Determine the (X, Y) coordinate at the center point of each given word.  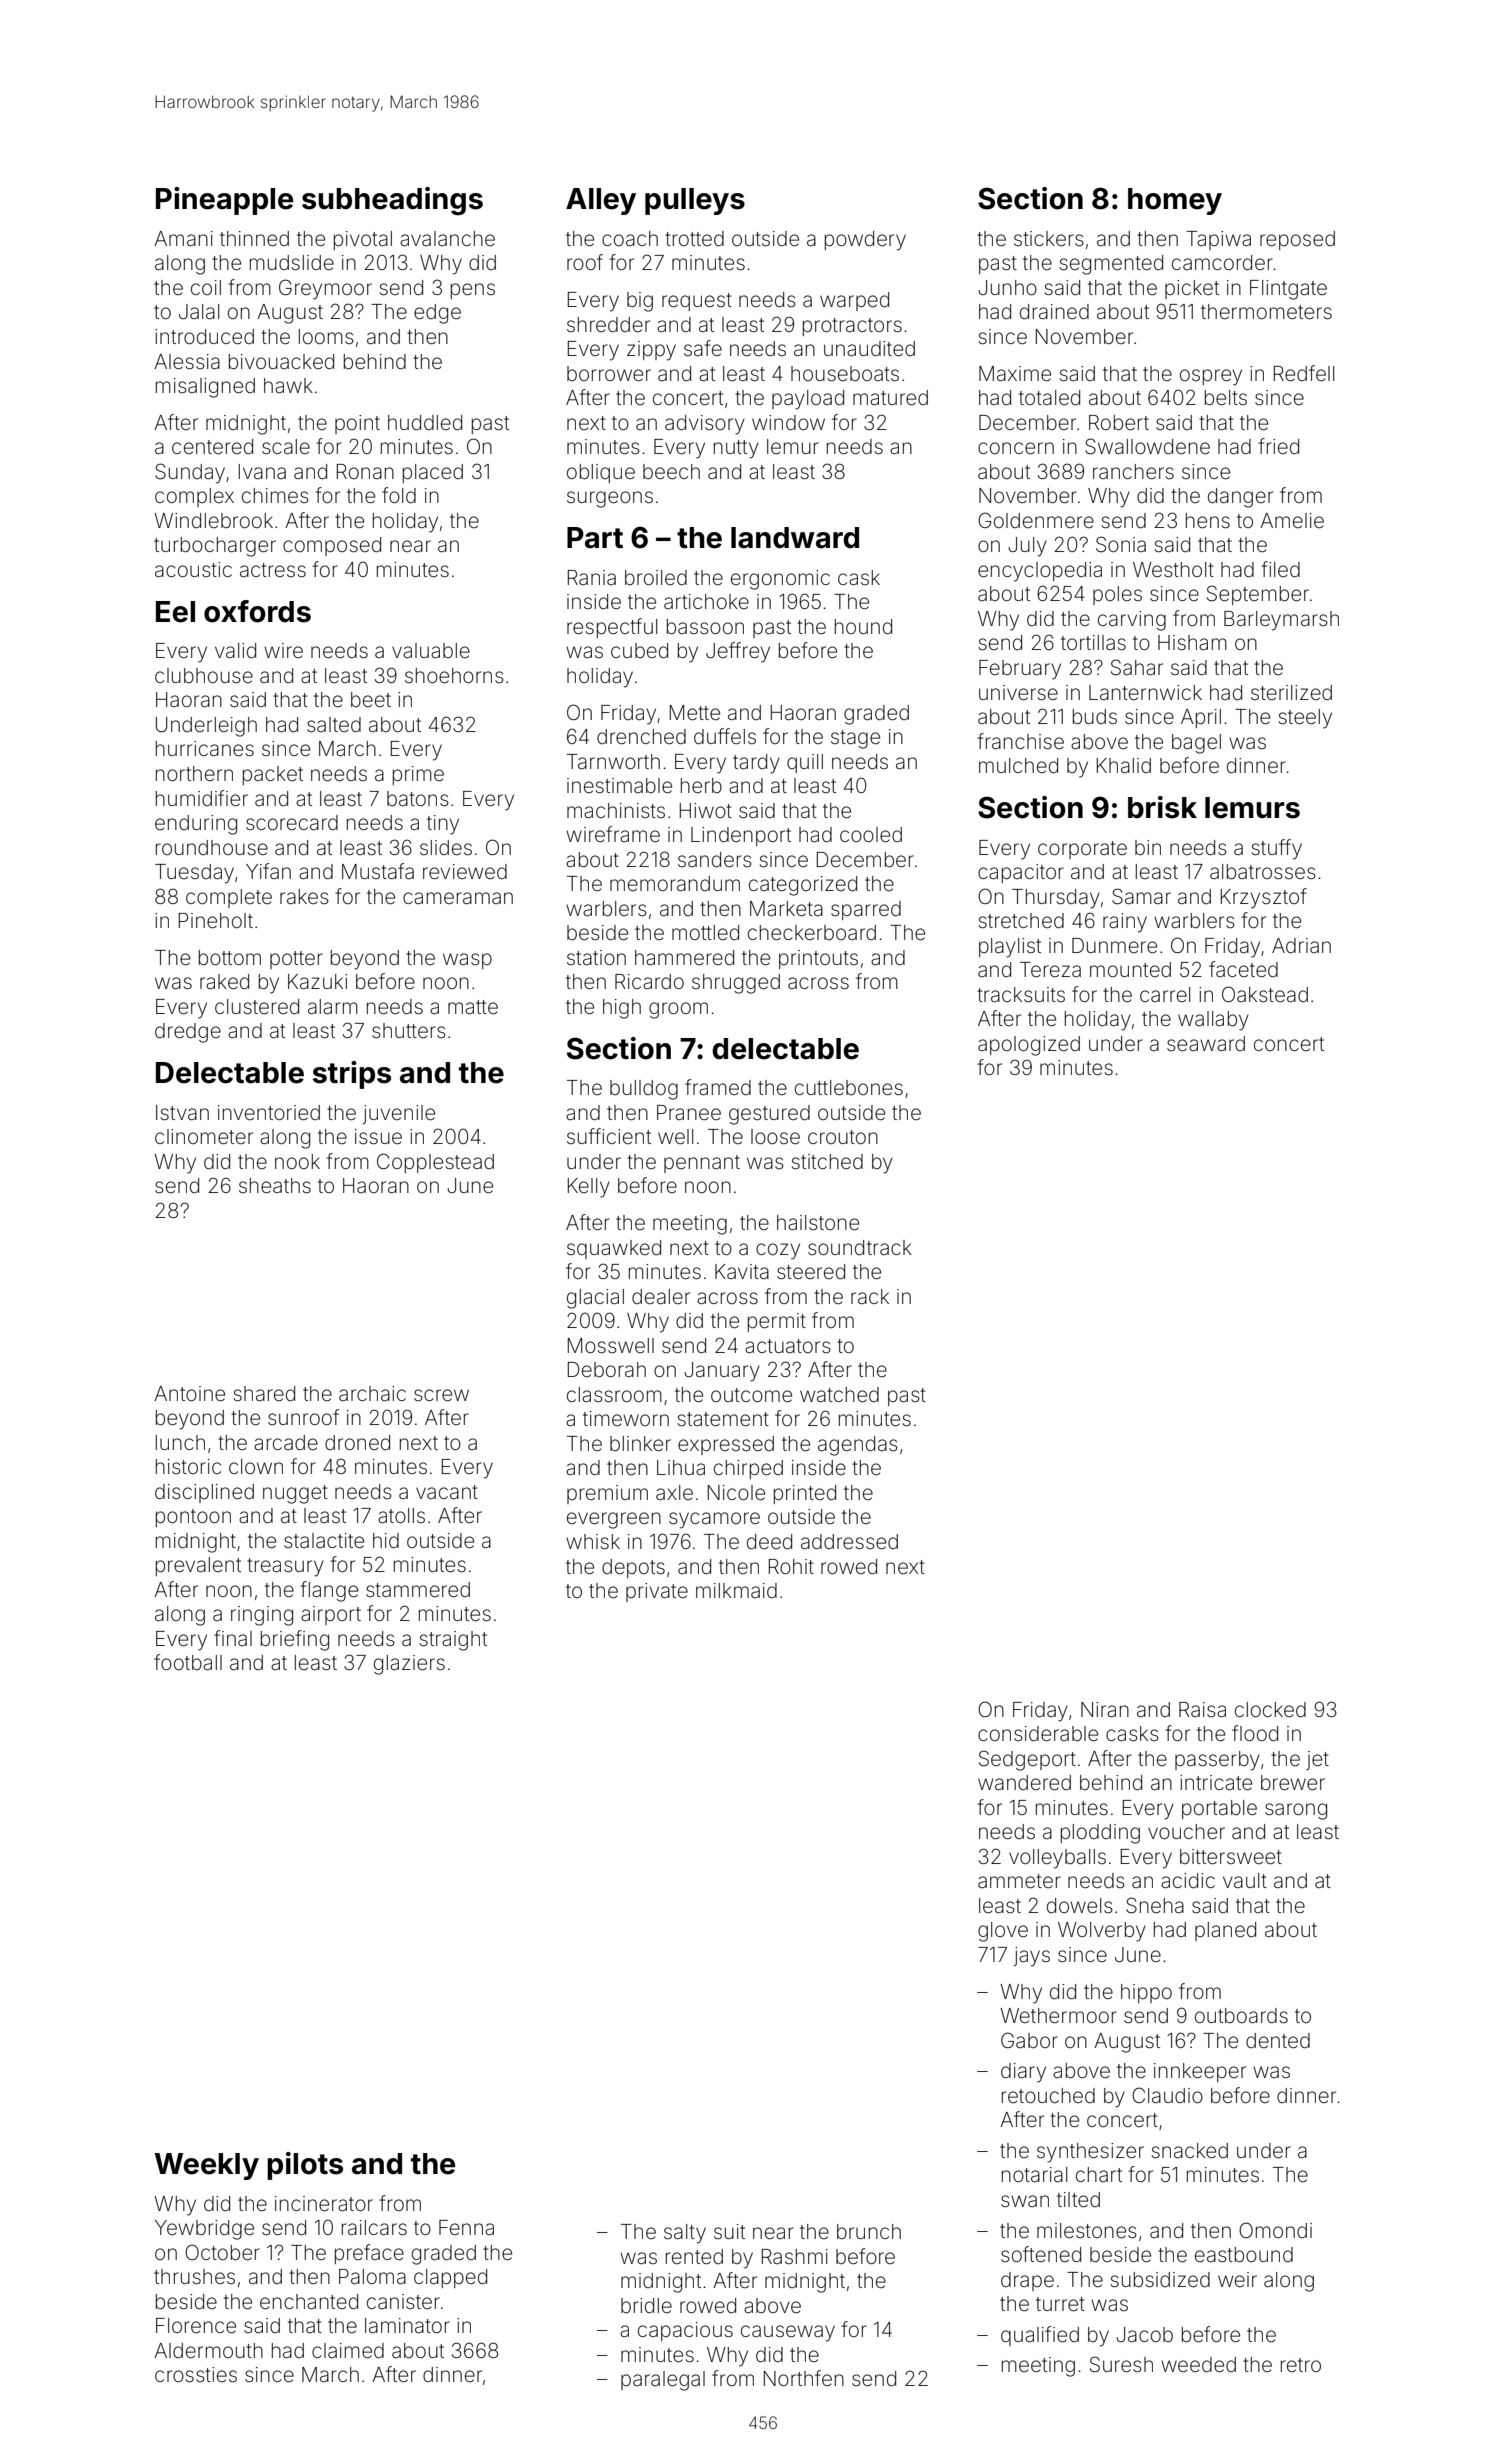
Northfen (804, 2378)
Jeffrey (738, 652)
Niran (1105, 1709)
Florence (196, 2326)
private (657, 1592)
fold (399, 495)
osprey (1211, 377)
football (188, 1662)
